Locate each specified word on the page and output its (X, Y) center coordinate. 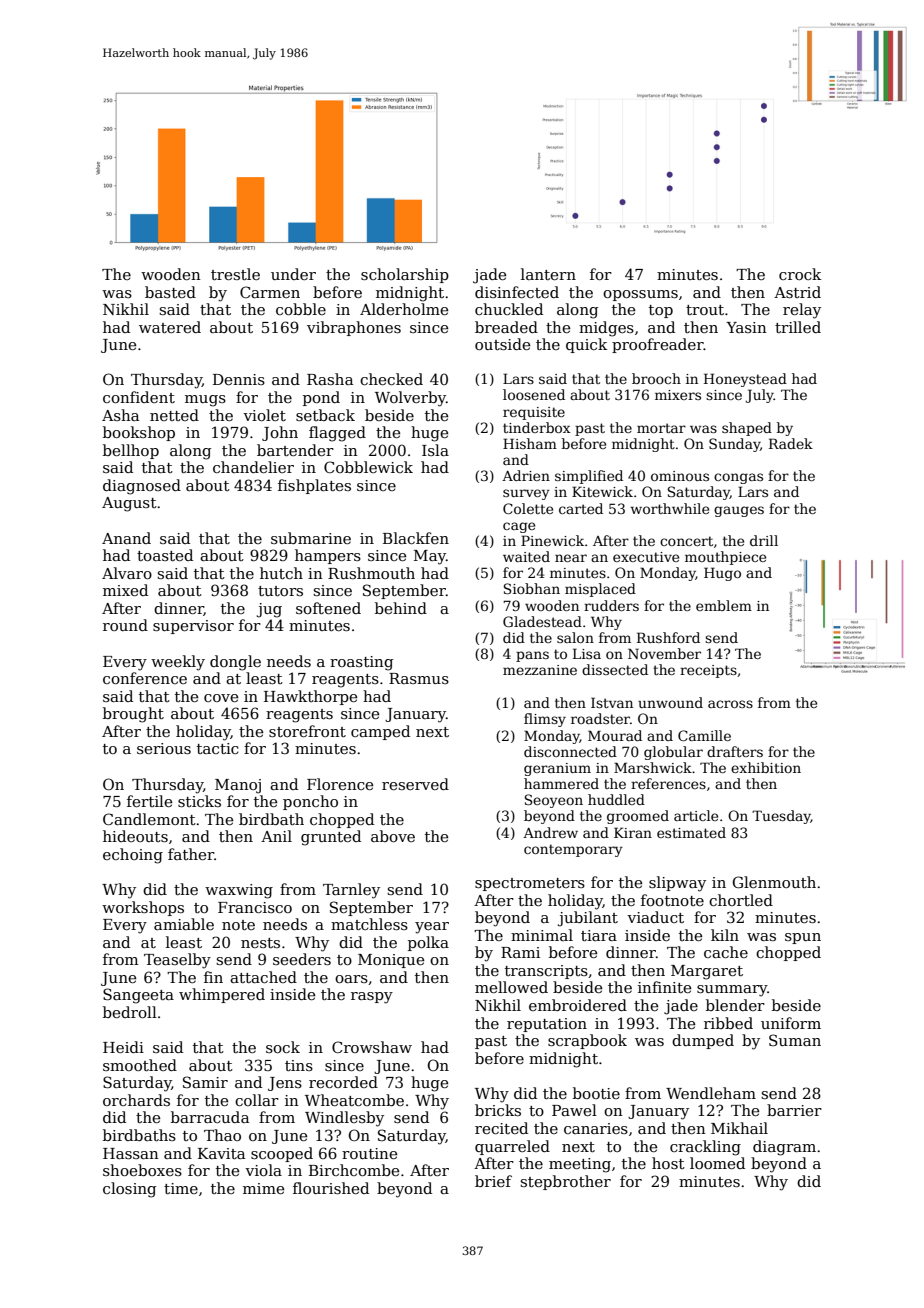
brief (493, 1181)
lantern (548, 274)
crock (800, 274)
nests (260, 943)
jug (269, 610)
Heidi (123, 1047)
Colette (528, 508)
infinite (664, 987)
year (432, 928)
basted (170, 292)
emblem (724, 605)
